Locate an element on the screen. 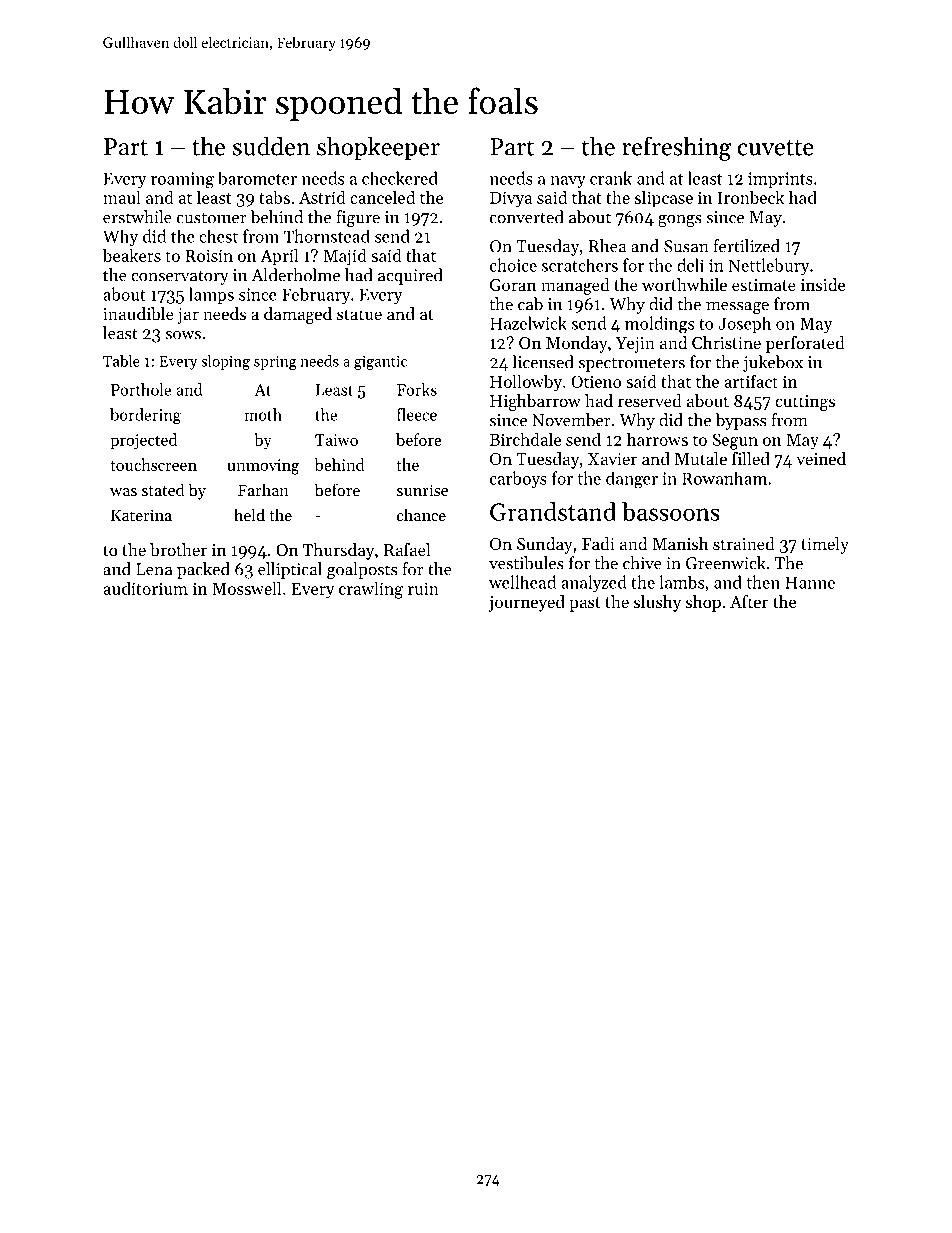  slushy is located at coordinates (657, 603).
